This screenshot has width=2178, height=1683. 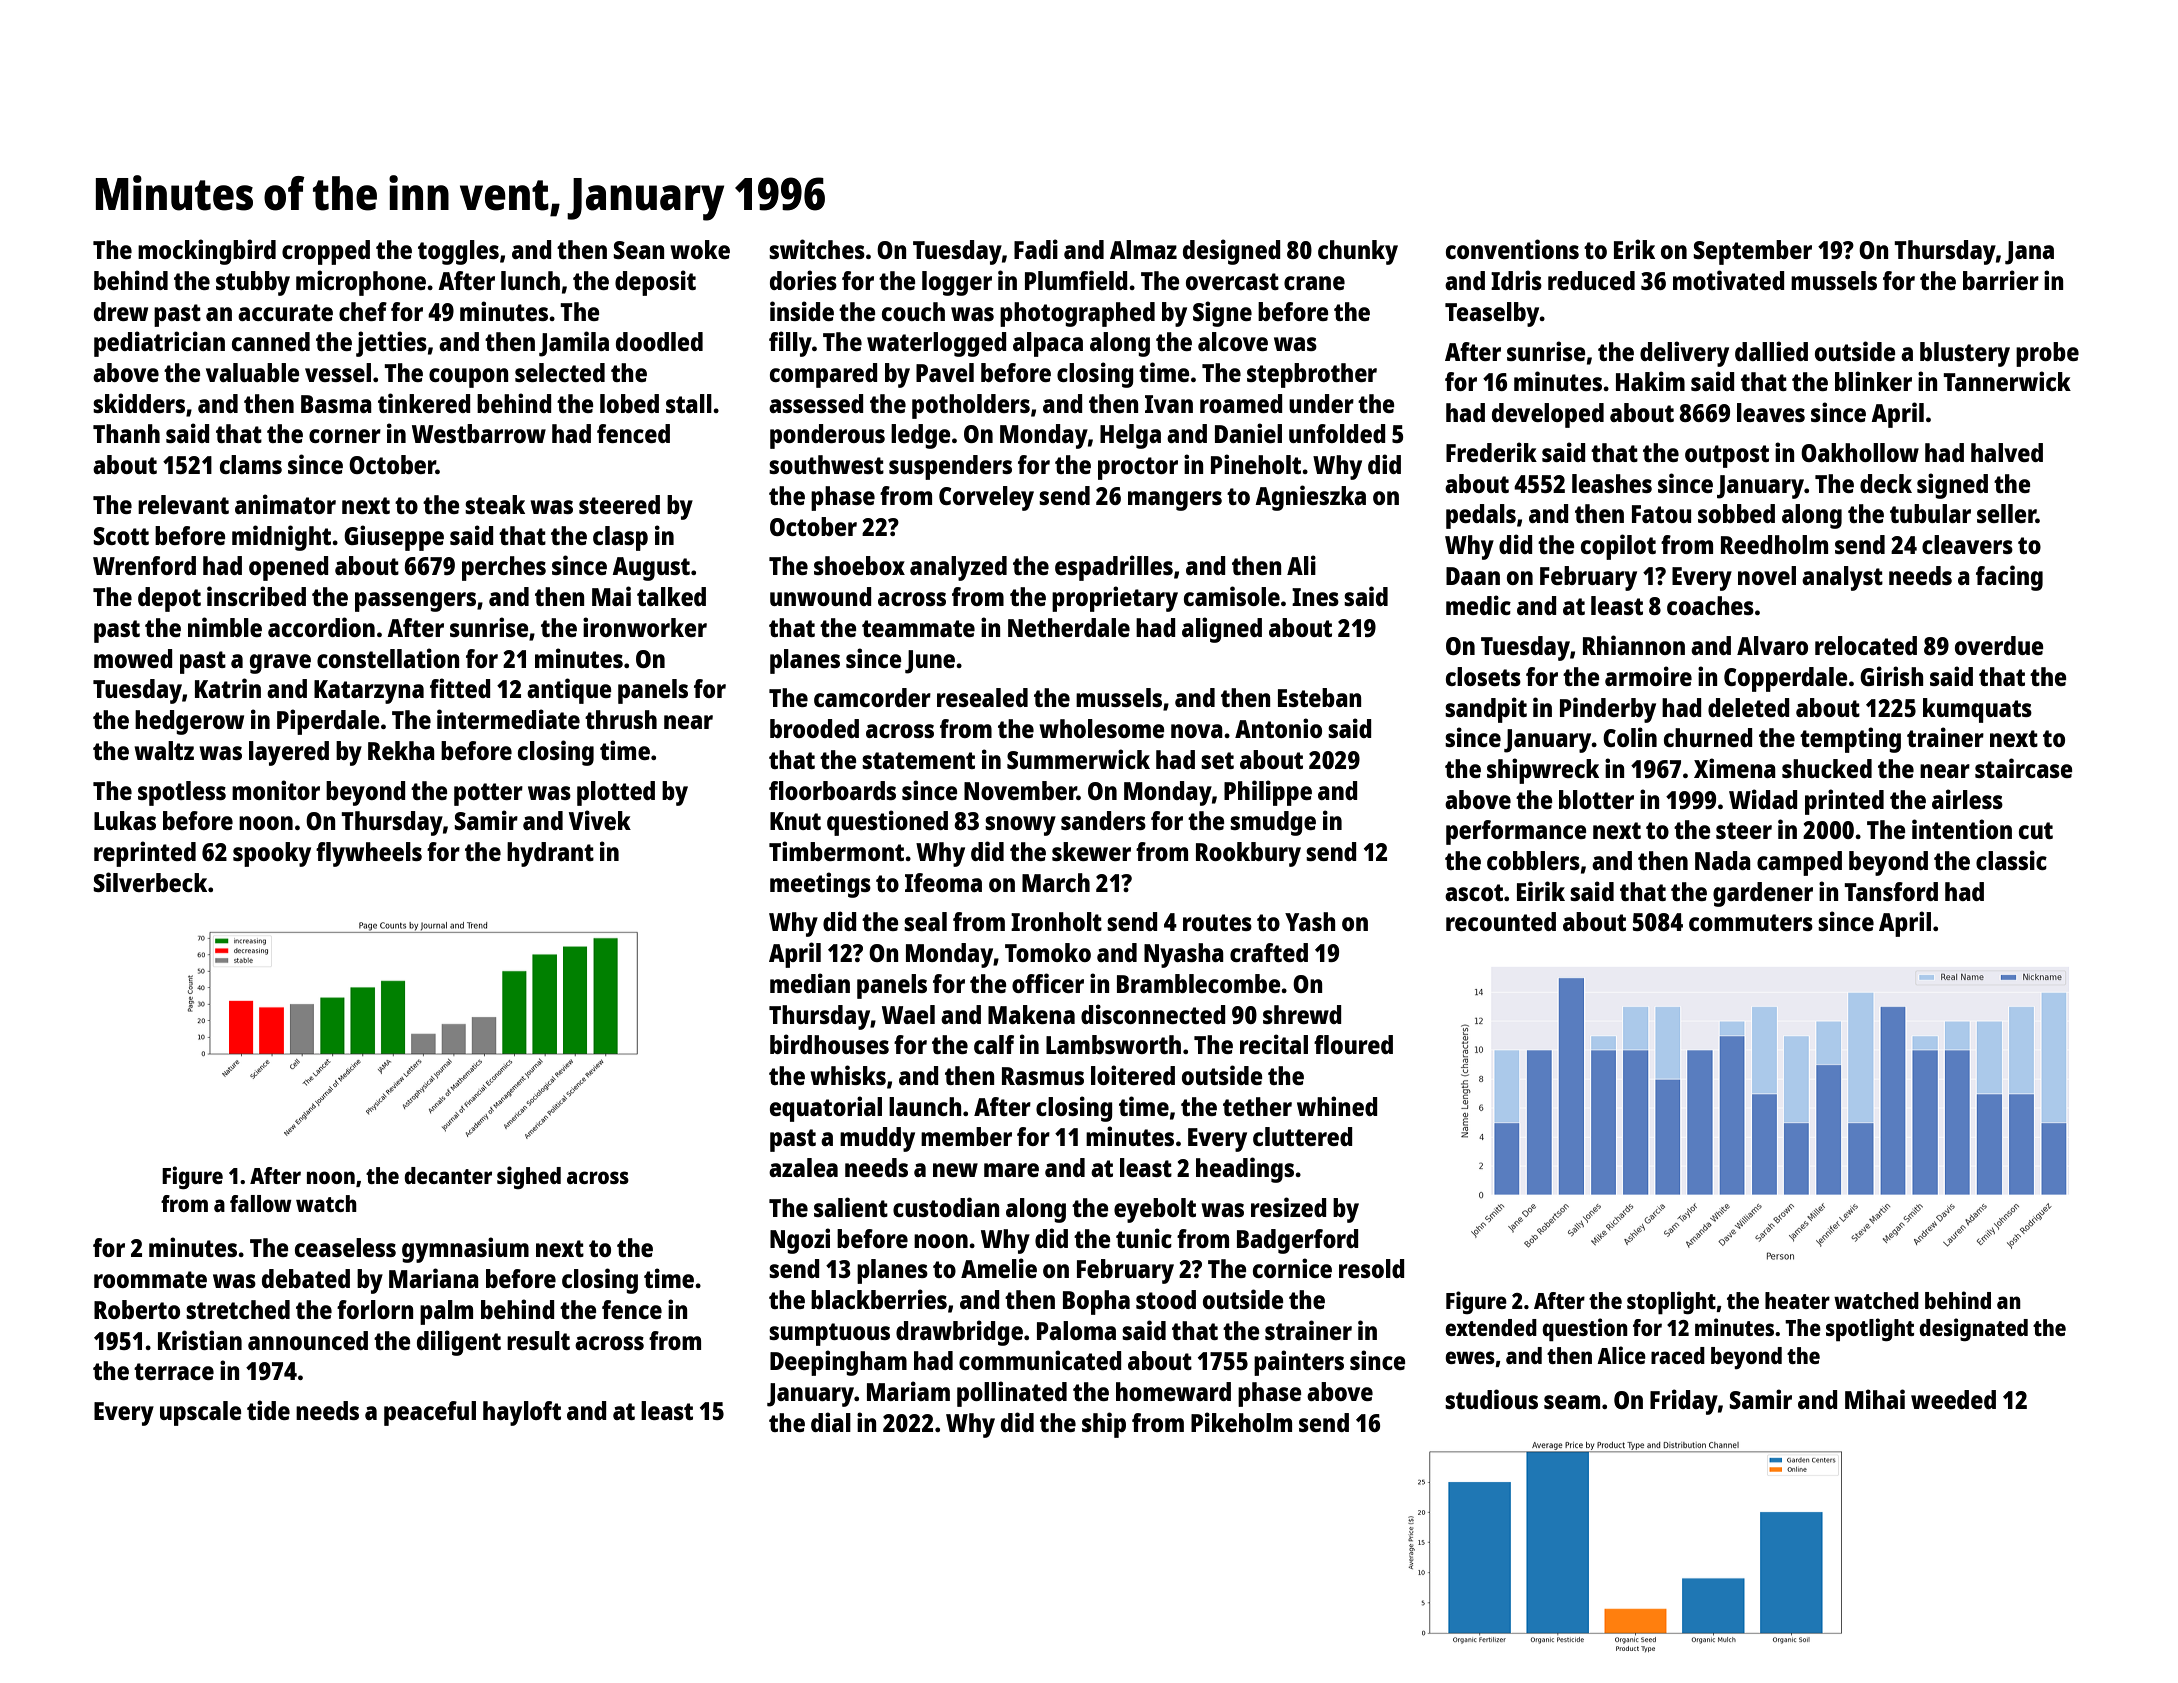 I want to click on classic, so click(x=2011, y=860).
